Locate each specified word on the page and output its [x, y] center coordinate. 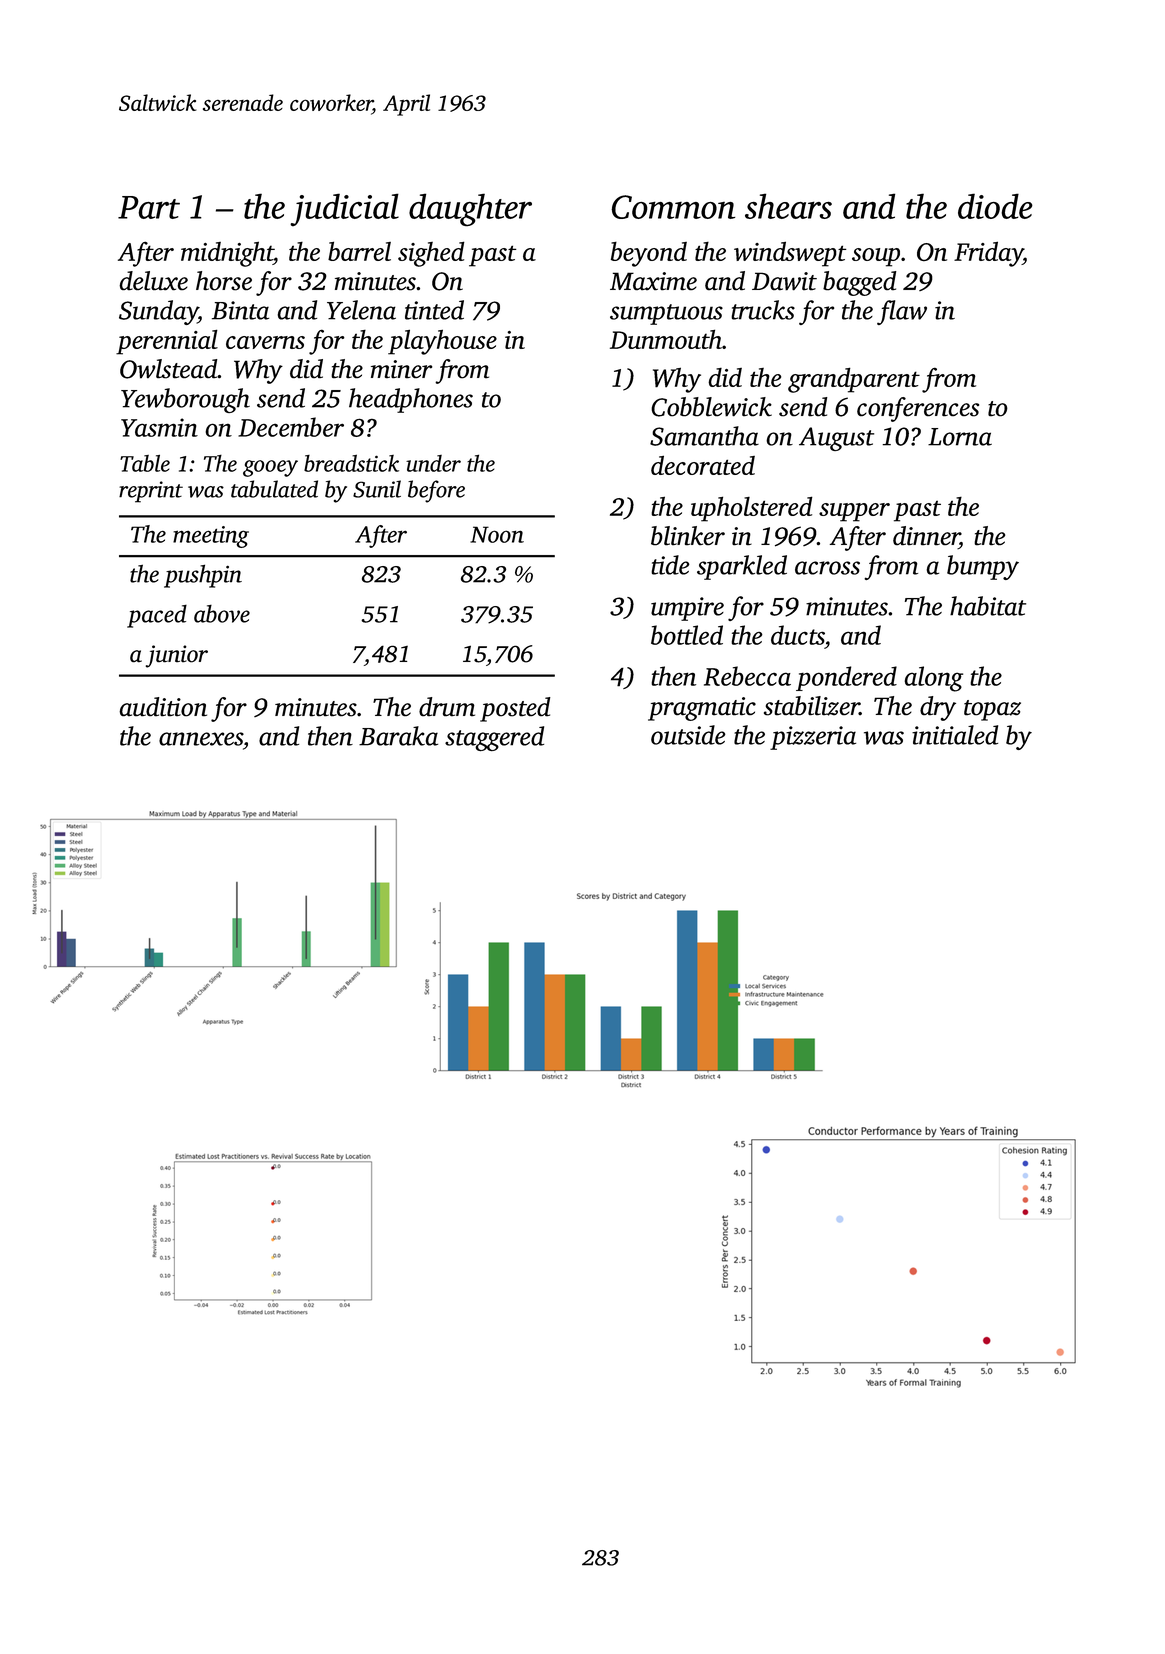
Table [145, 463]
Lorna [960, 437]
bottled [687, 635]
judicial [344, 210]
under [433, 463]
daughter [470, 209]
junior [177, 656]
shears [788, 206]
